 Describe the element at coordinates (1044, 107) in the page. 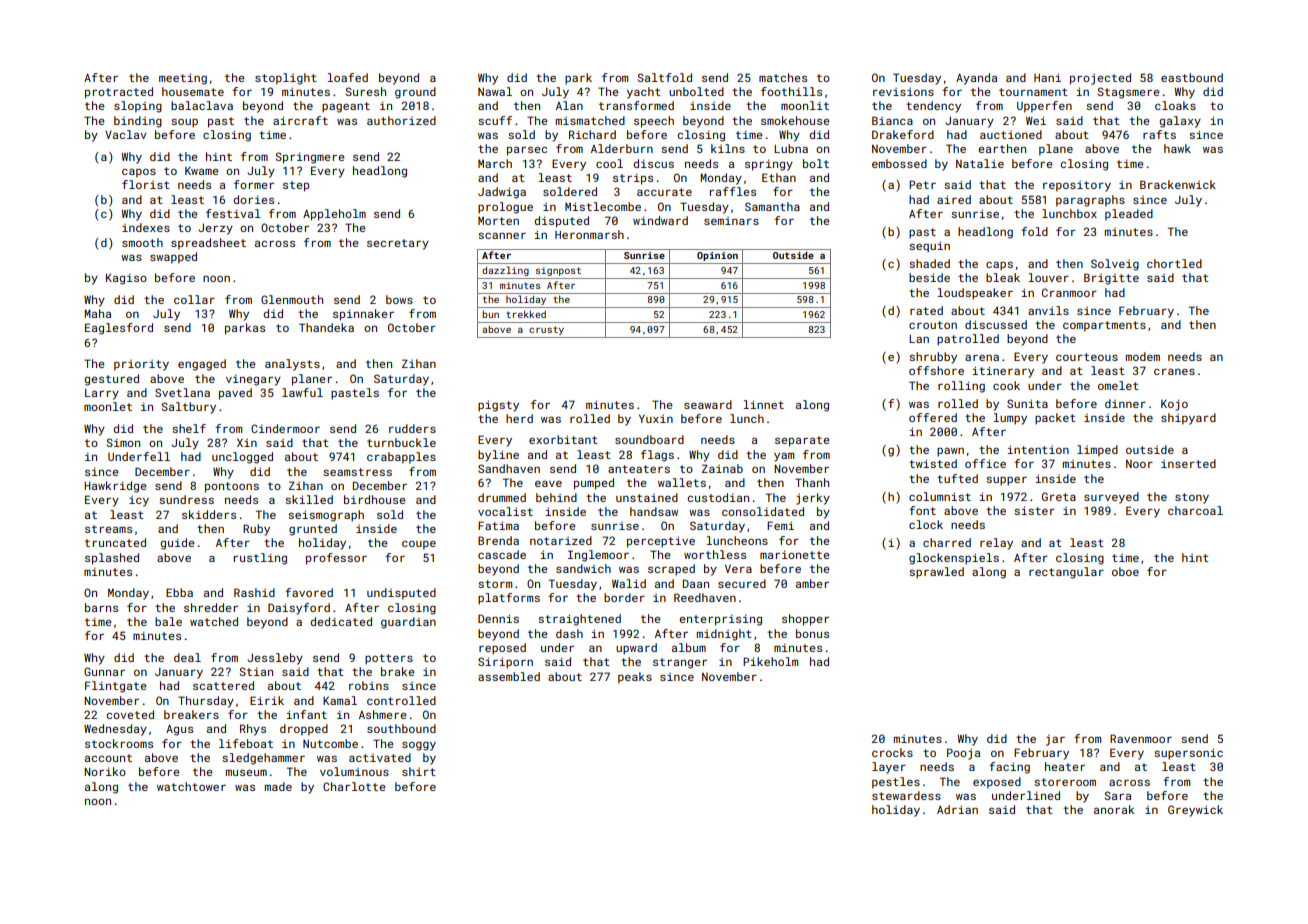

I see `Upperfen` at that location.
